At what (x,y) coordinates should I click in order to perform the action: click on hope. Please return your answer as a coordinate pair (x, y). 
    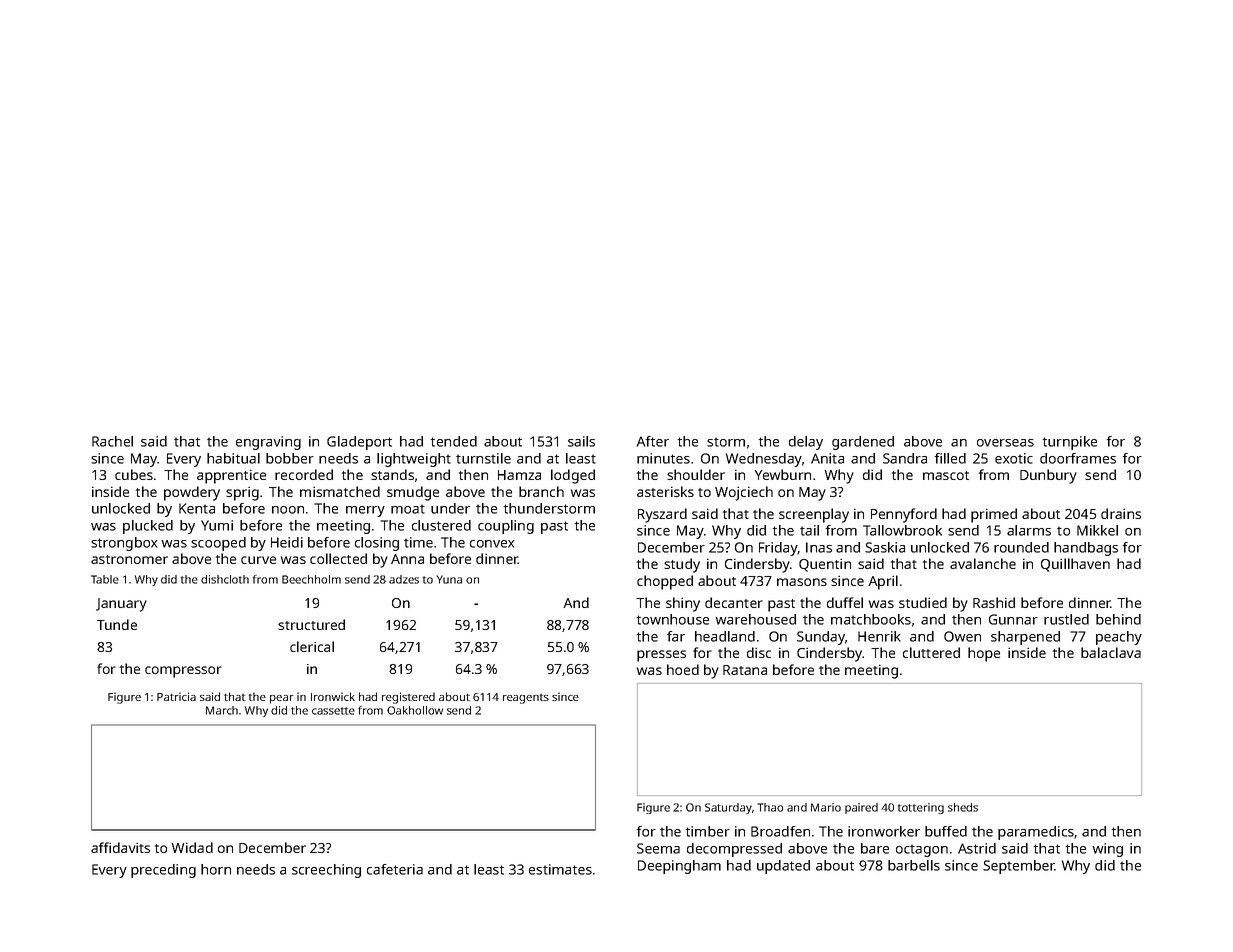
    Looking at the image, I should click on (984, 654).
